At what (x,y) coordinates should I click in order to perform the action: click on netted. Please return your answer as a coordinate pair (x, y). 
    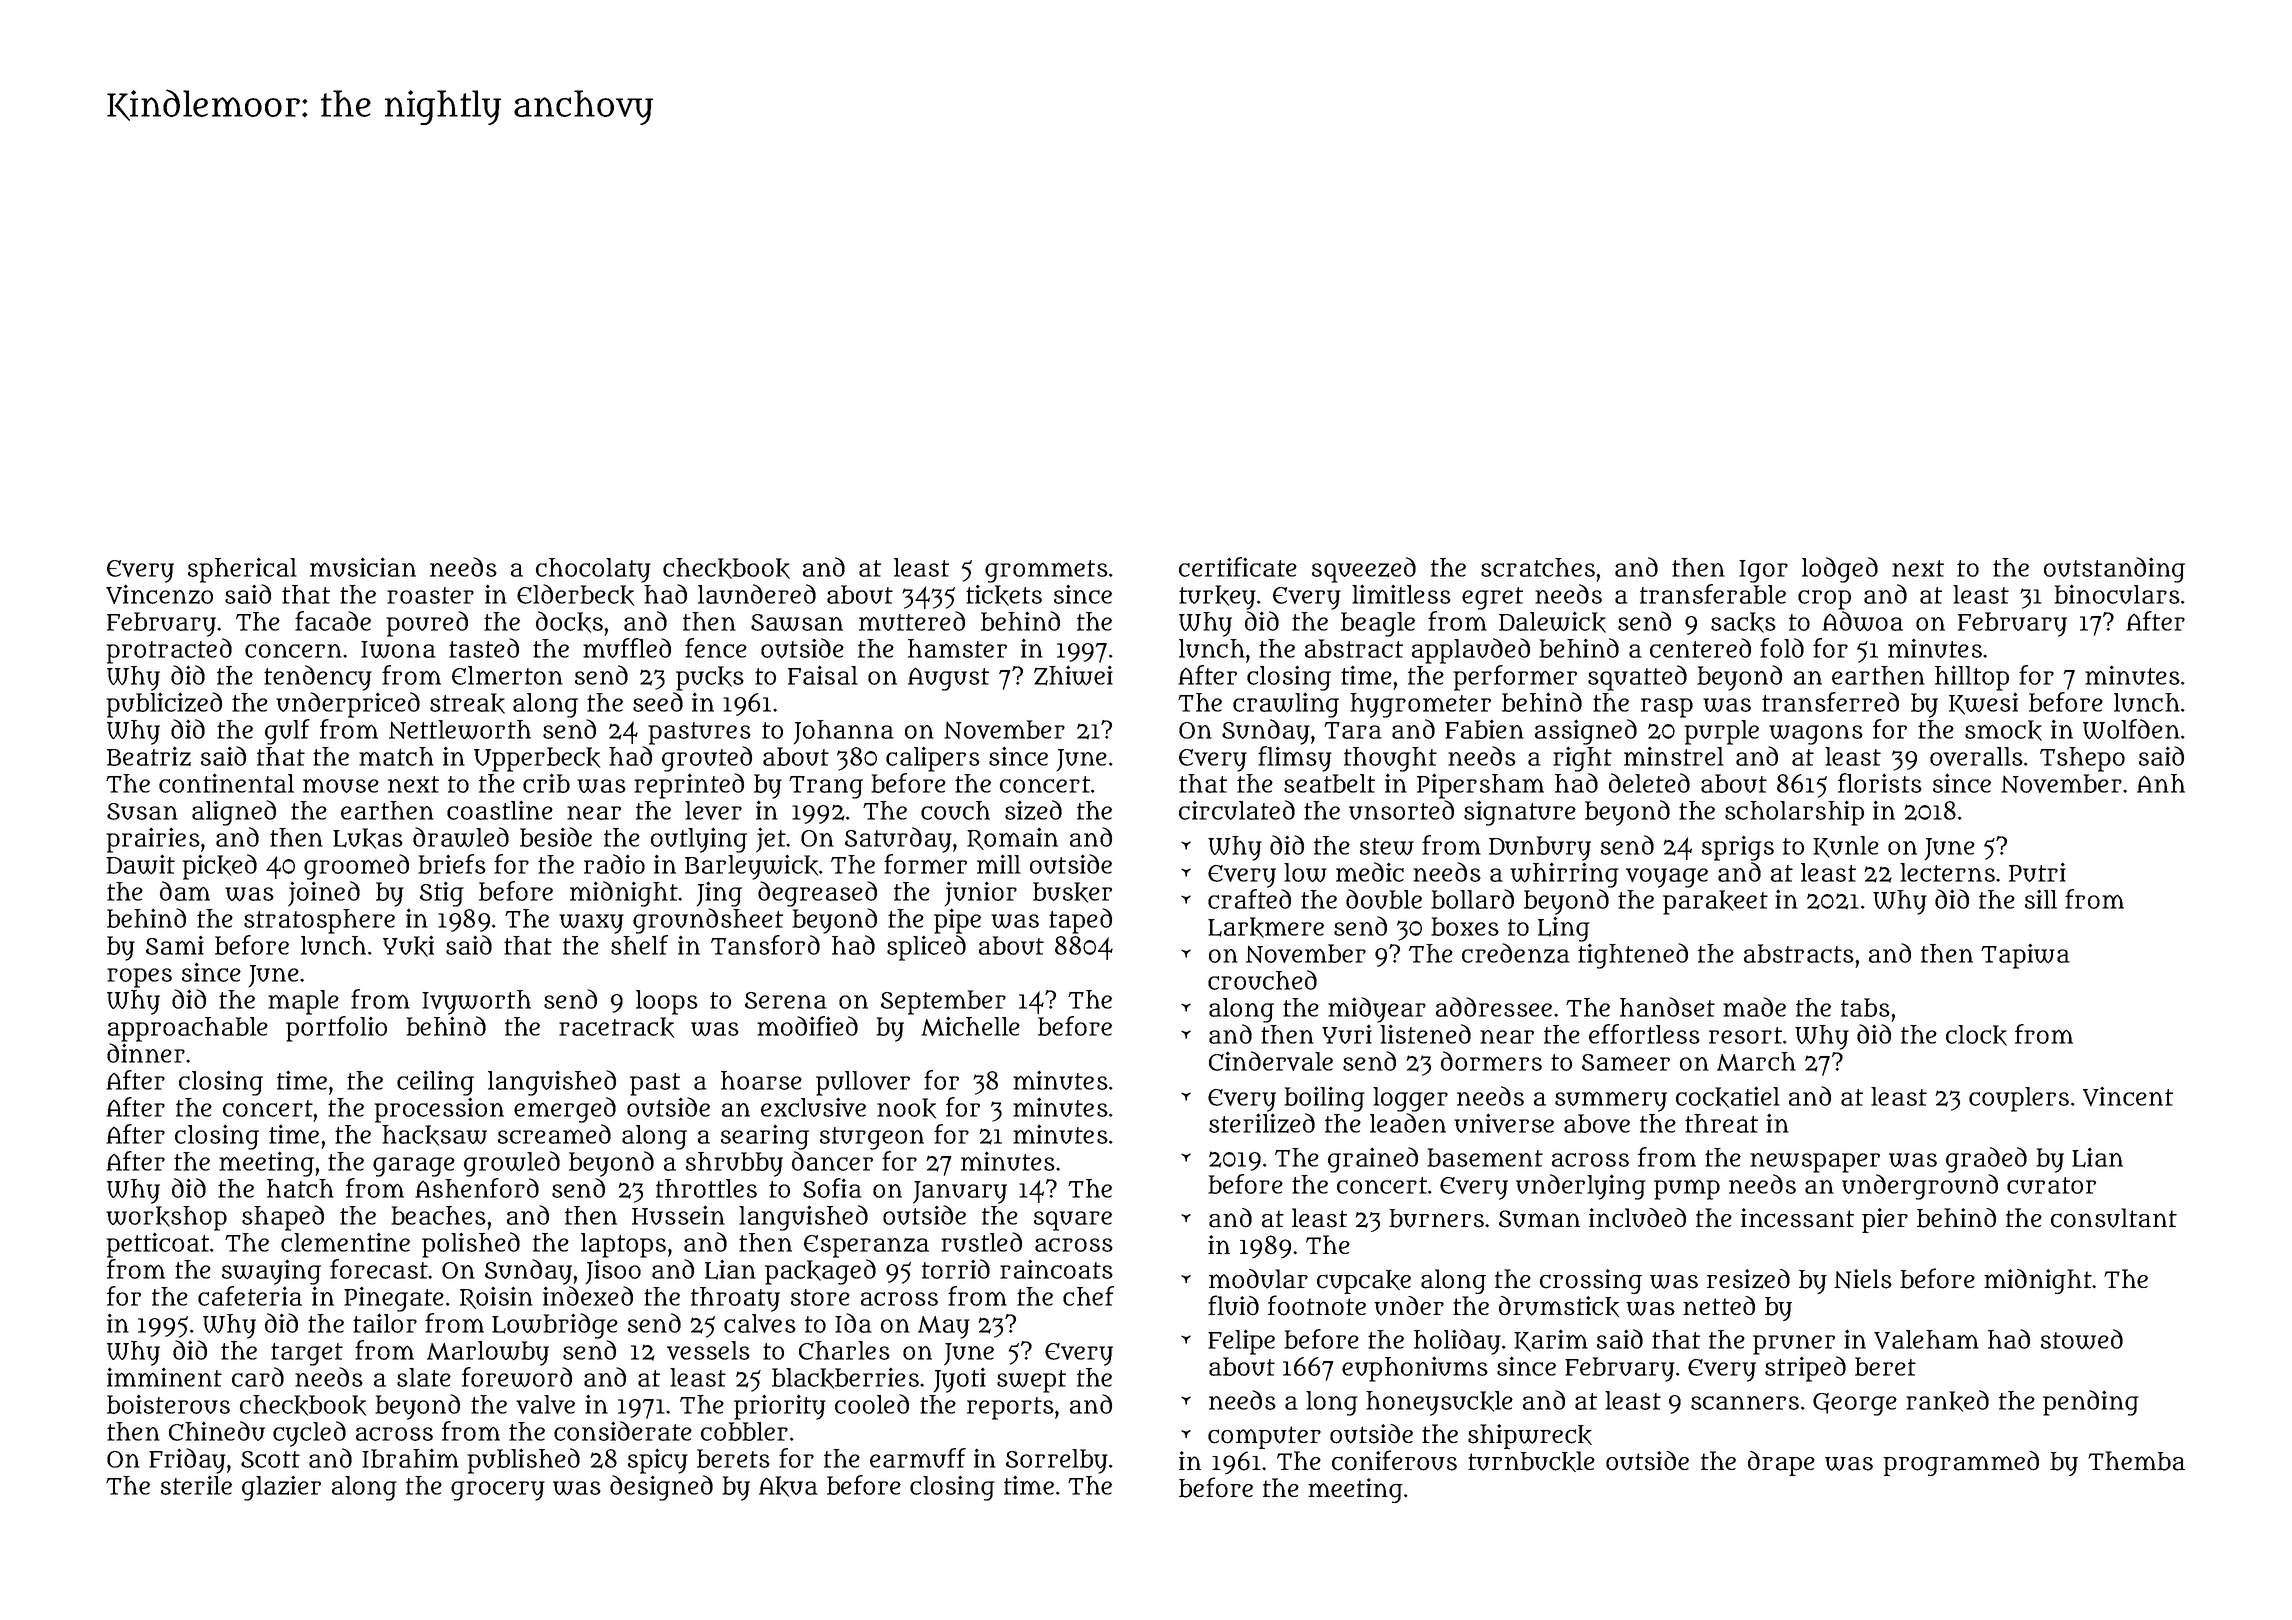
    Looking at the image, I should click on (1719, 1306).
